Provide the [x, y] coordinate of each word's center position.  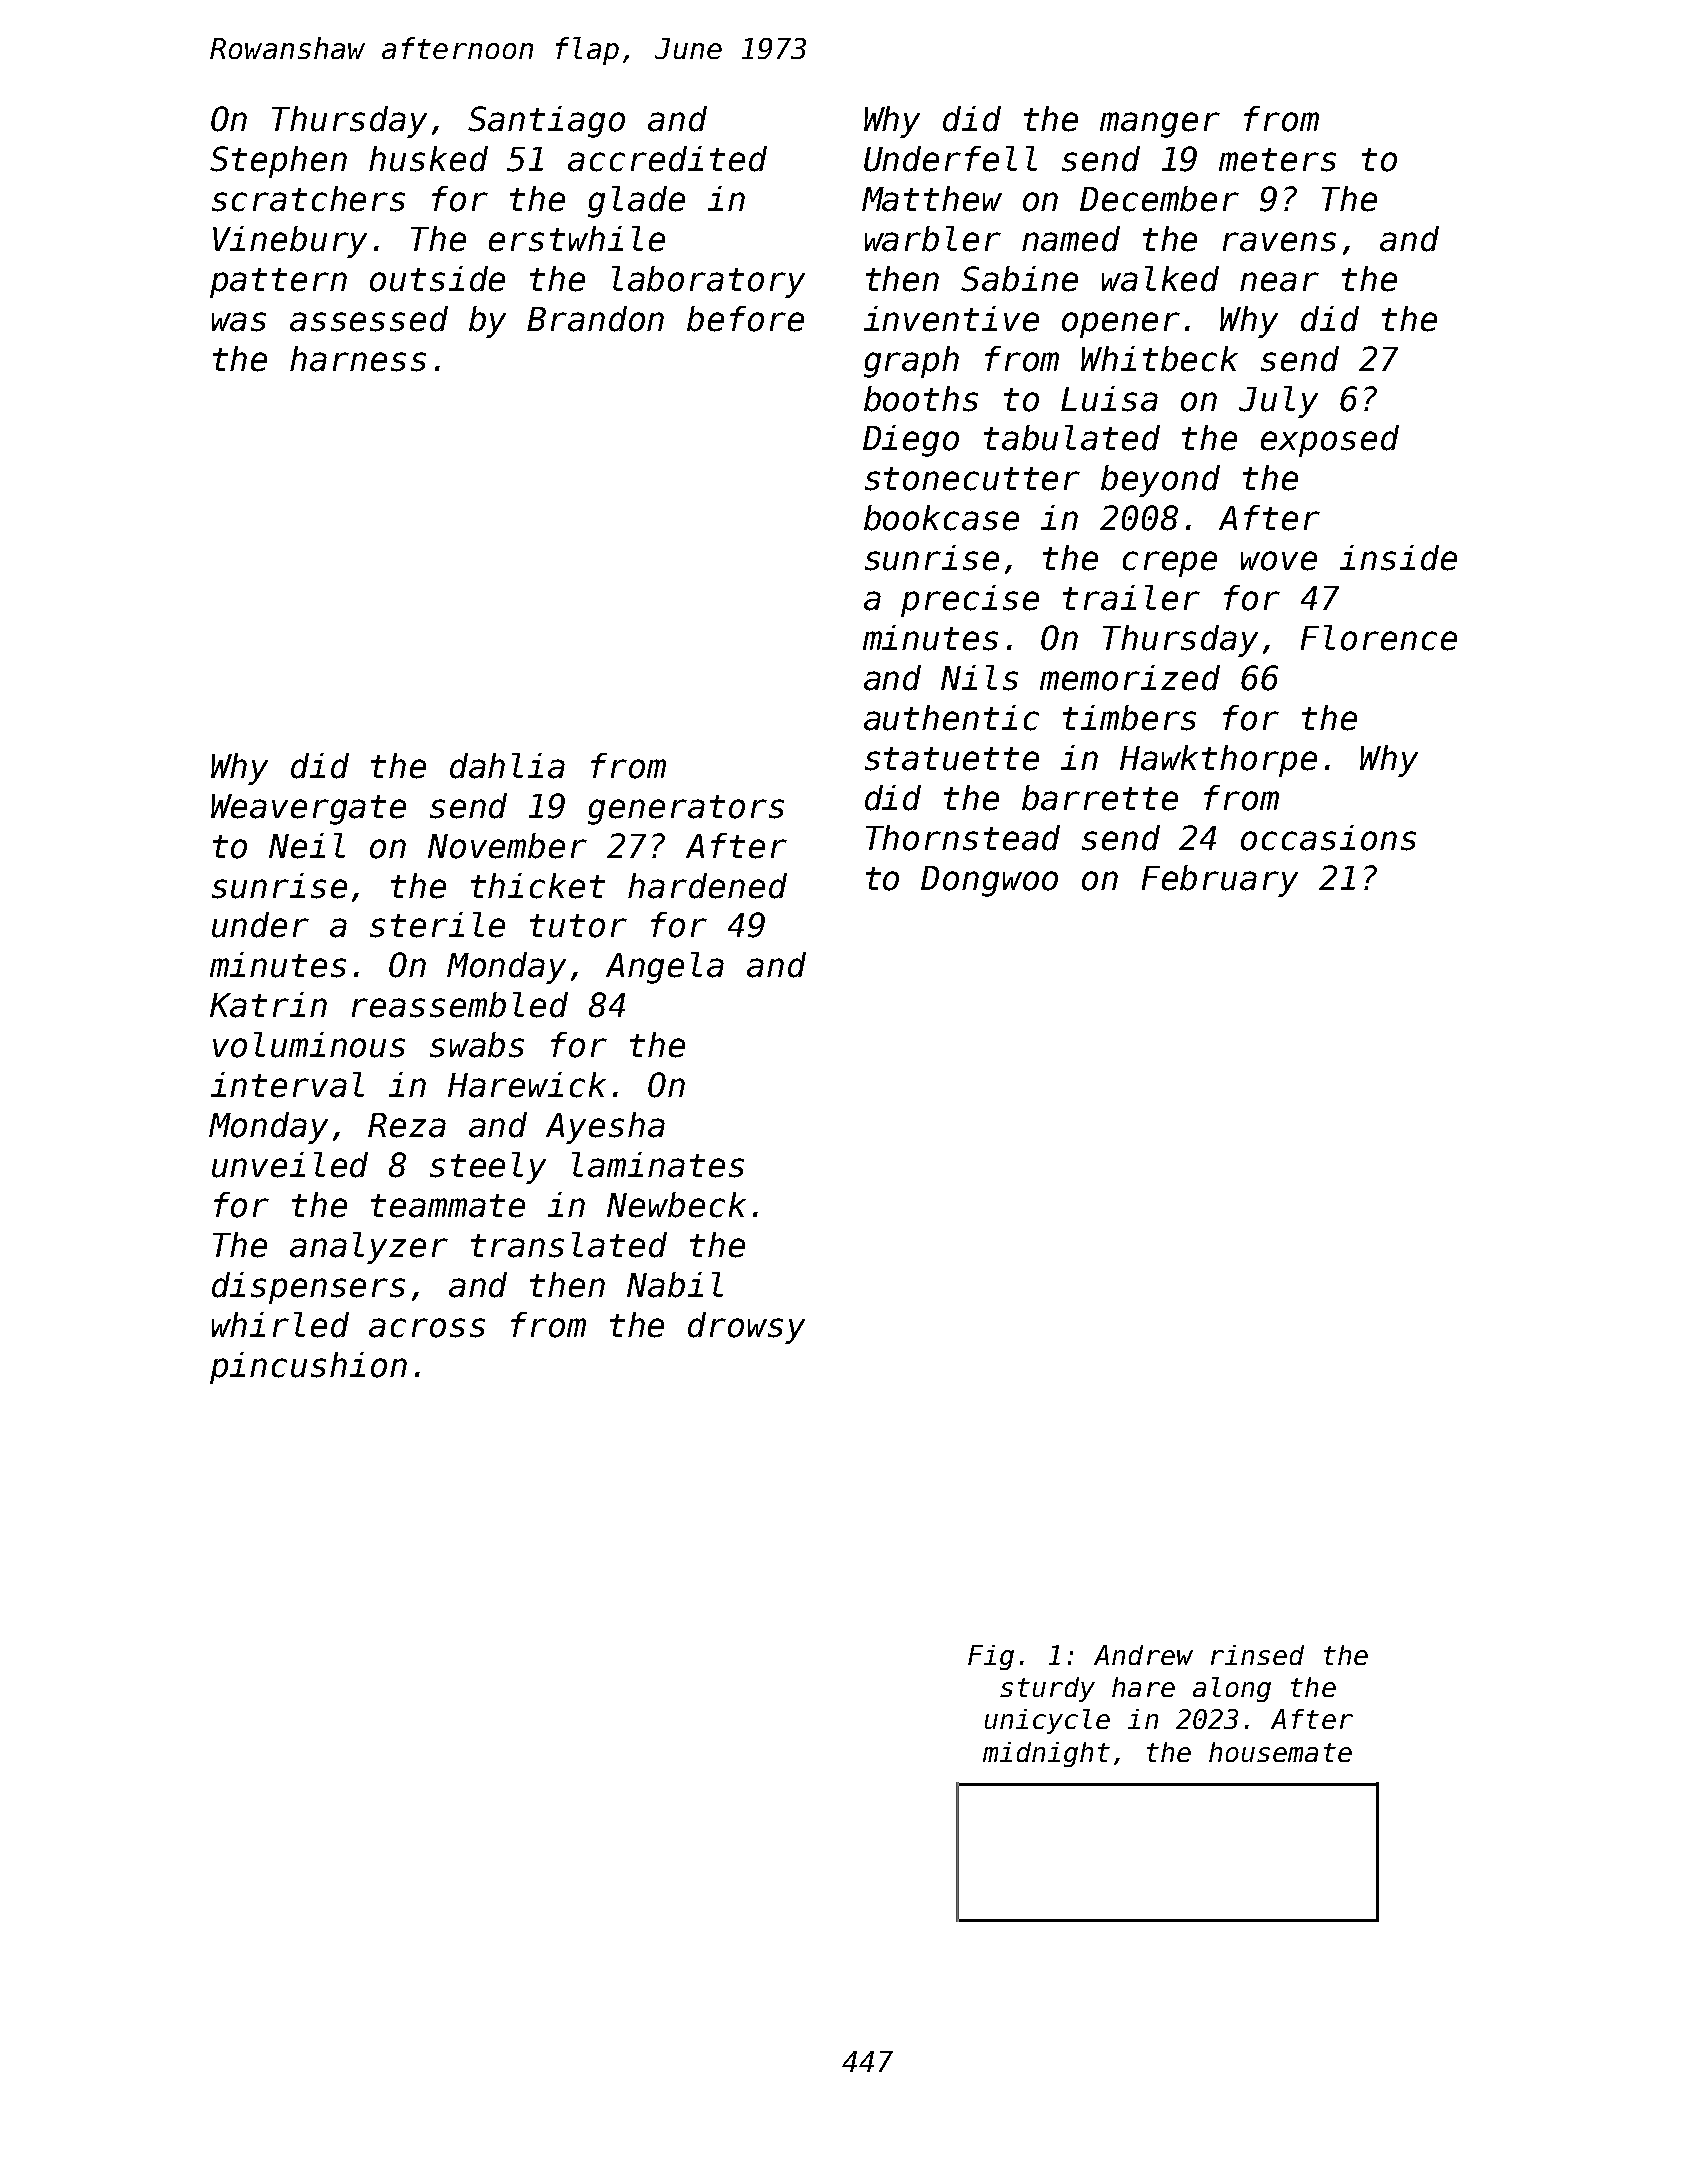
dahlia [507, 766]
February [1220, 881]
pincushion [308, 1368]
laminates [658, 1165]
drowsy [746, 1328]
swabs [477, 1045]
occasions [1328, 838]
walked [1160, 279]
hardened [707, 886]
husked [428, 159]
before [745, 319]
